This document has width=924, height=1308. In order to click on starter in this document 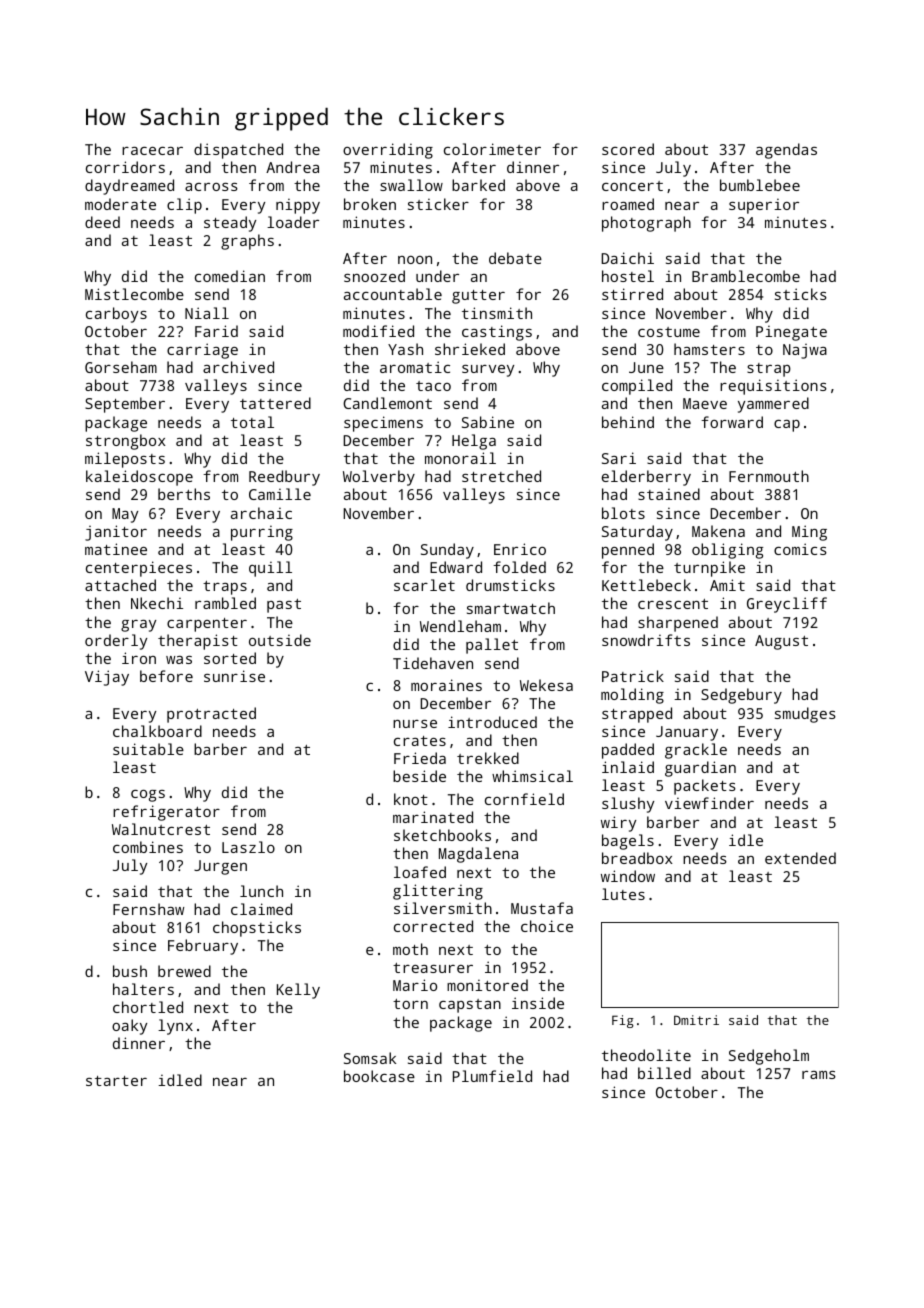, I will do `click(116, 1081)`.
